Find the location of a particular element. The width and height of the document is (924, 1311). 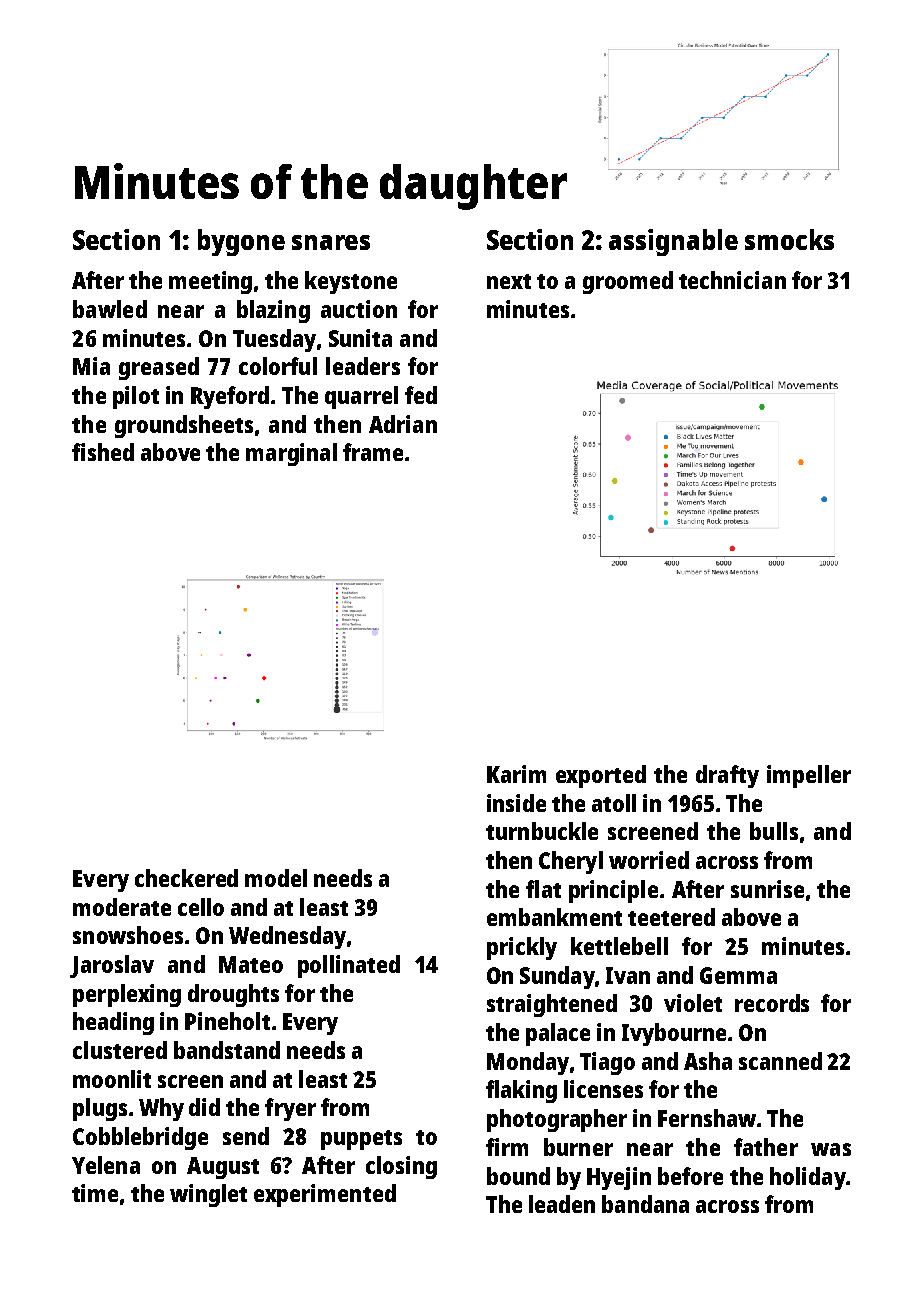

pilot is located at coordinates (136, 397).
